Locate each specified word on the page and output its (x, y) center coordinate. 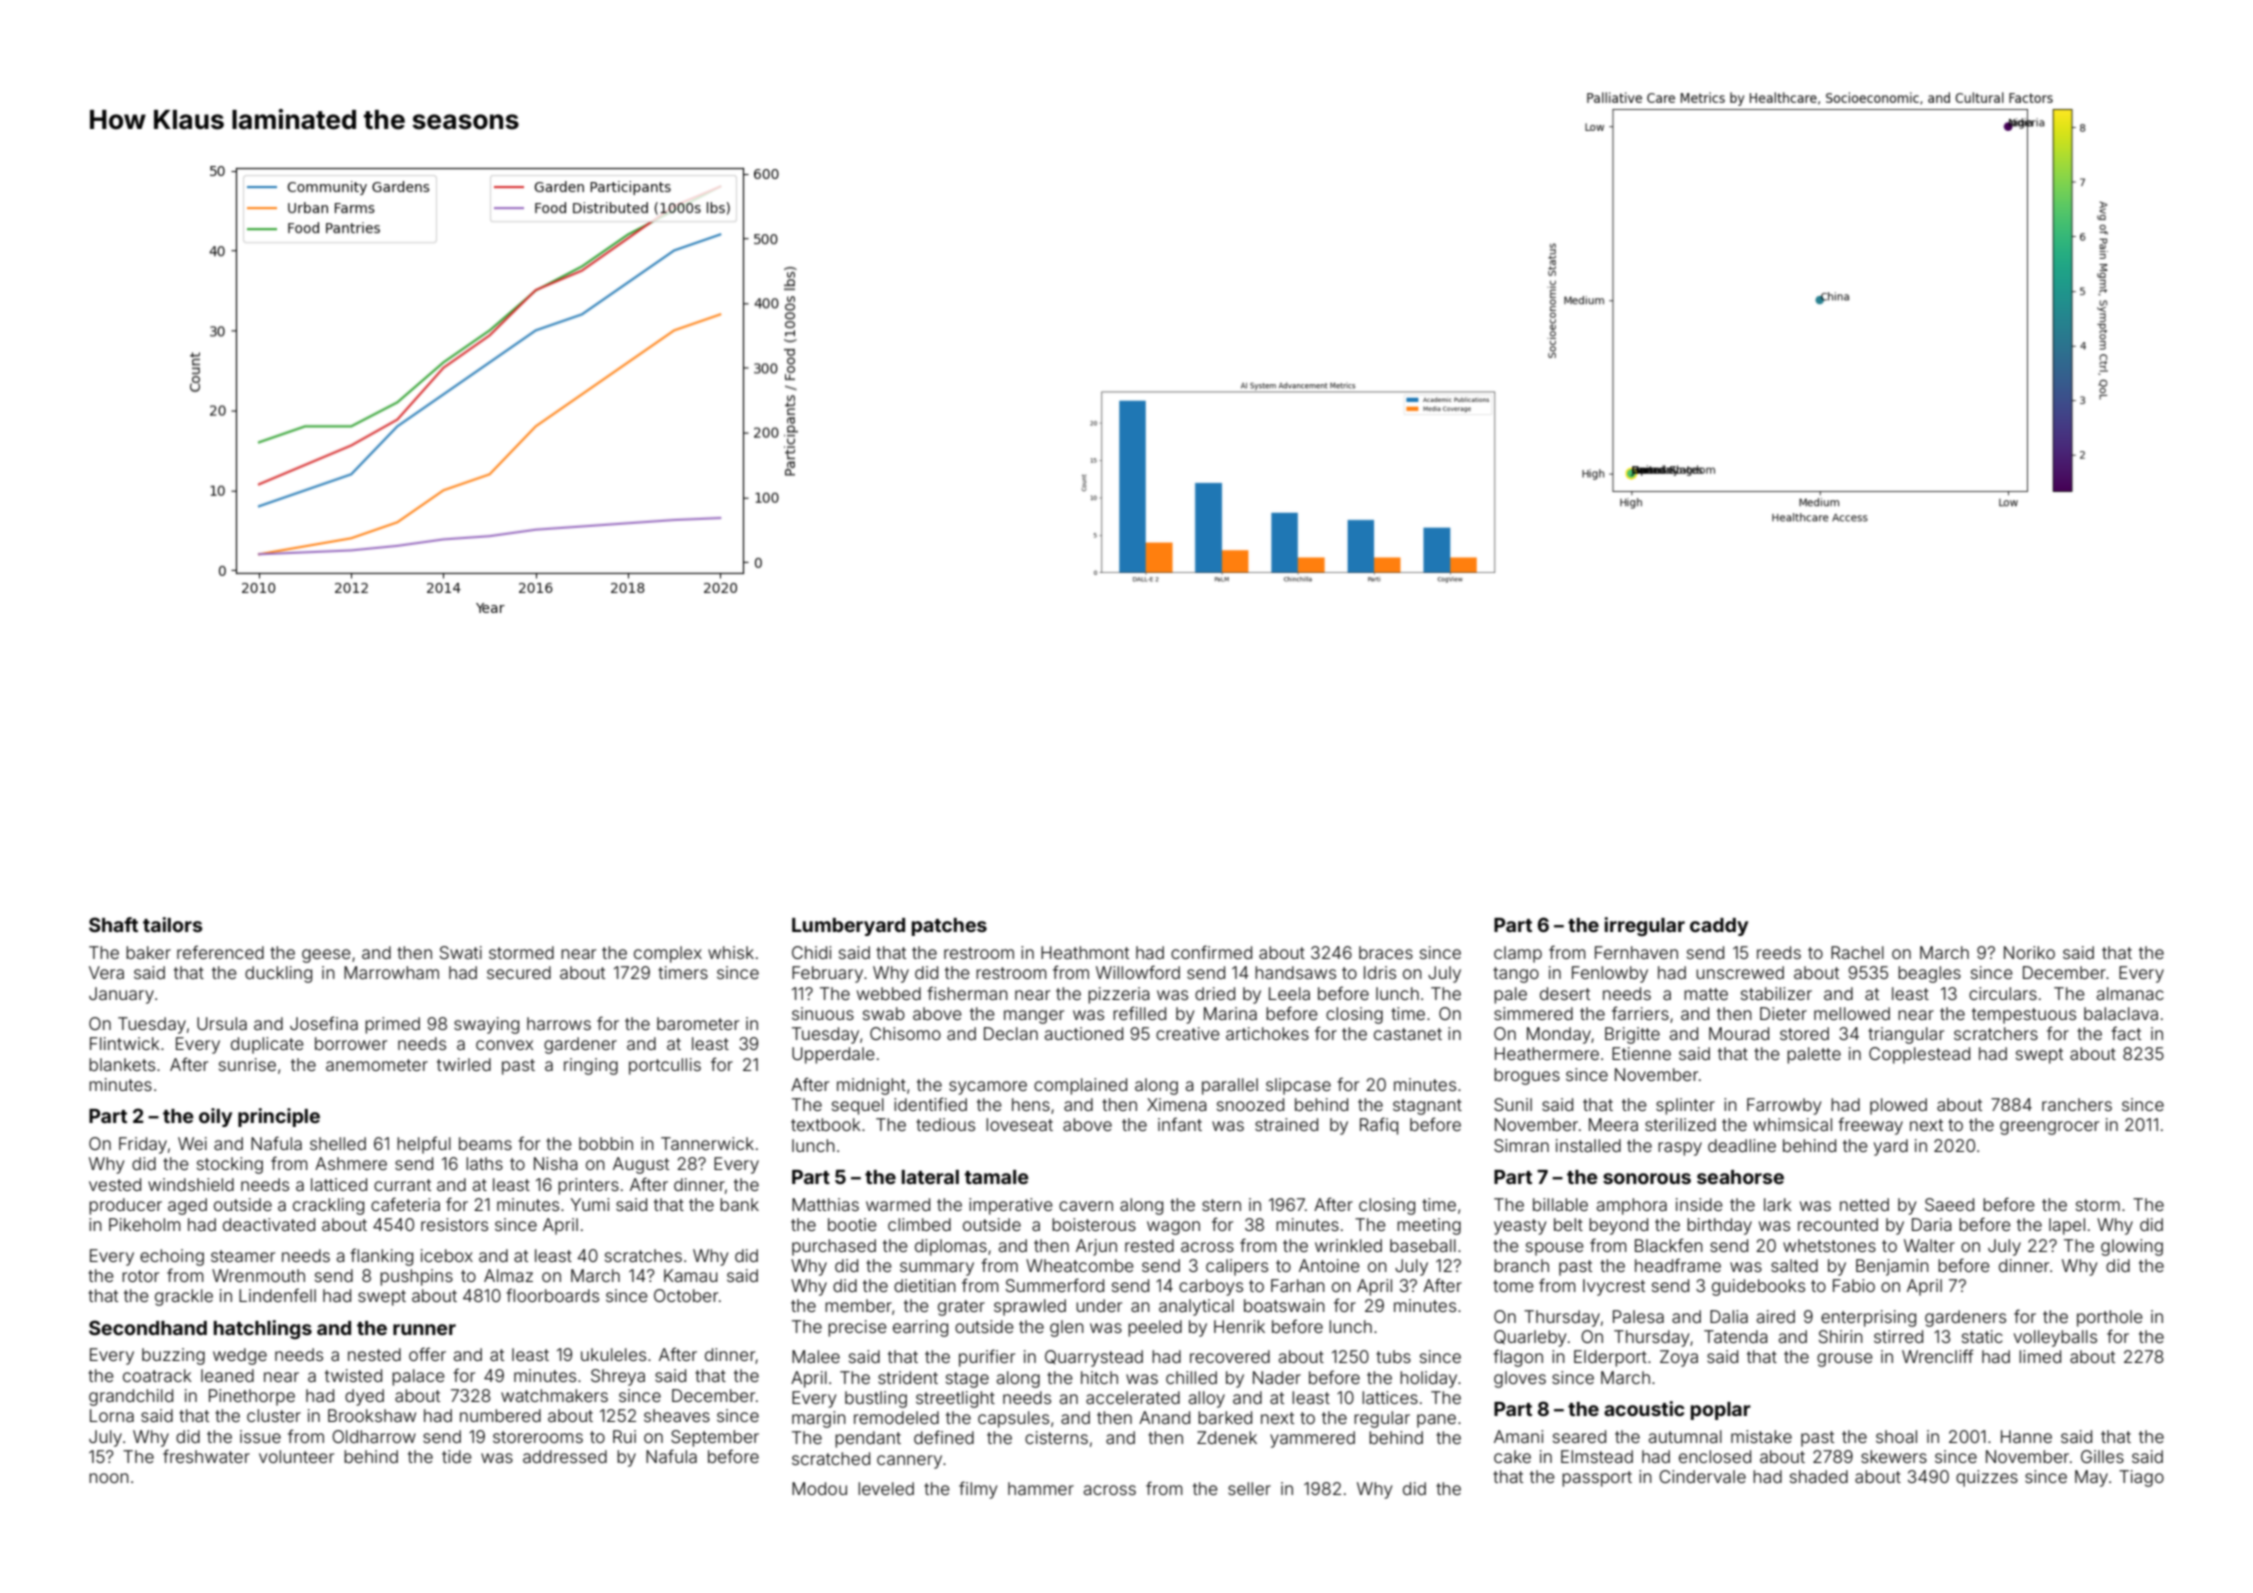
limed (2040, 1356)
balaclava (2121, 1013)
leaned (227, 1375)
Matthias (825, 1204)
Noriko (2029, 952)
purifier (987, 1358)
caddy (1719, 927)
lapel (2067, 1226)
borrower (351, 1043)
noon (109, 1478)
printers (588, 1186)
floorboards (552, 1295)
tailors (172, 924)
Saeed (1949, 1204)
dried (1215, 993)
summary (937, 1269)
